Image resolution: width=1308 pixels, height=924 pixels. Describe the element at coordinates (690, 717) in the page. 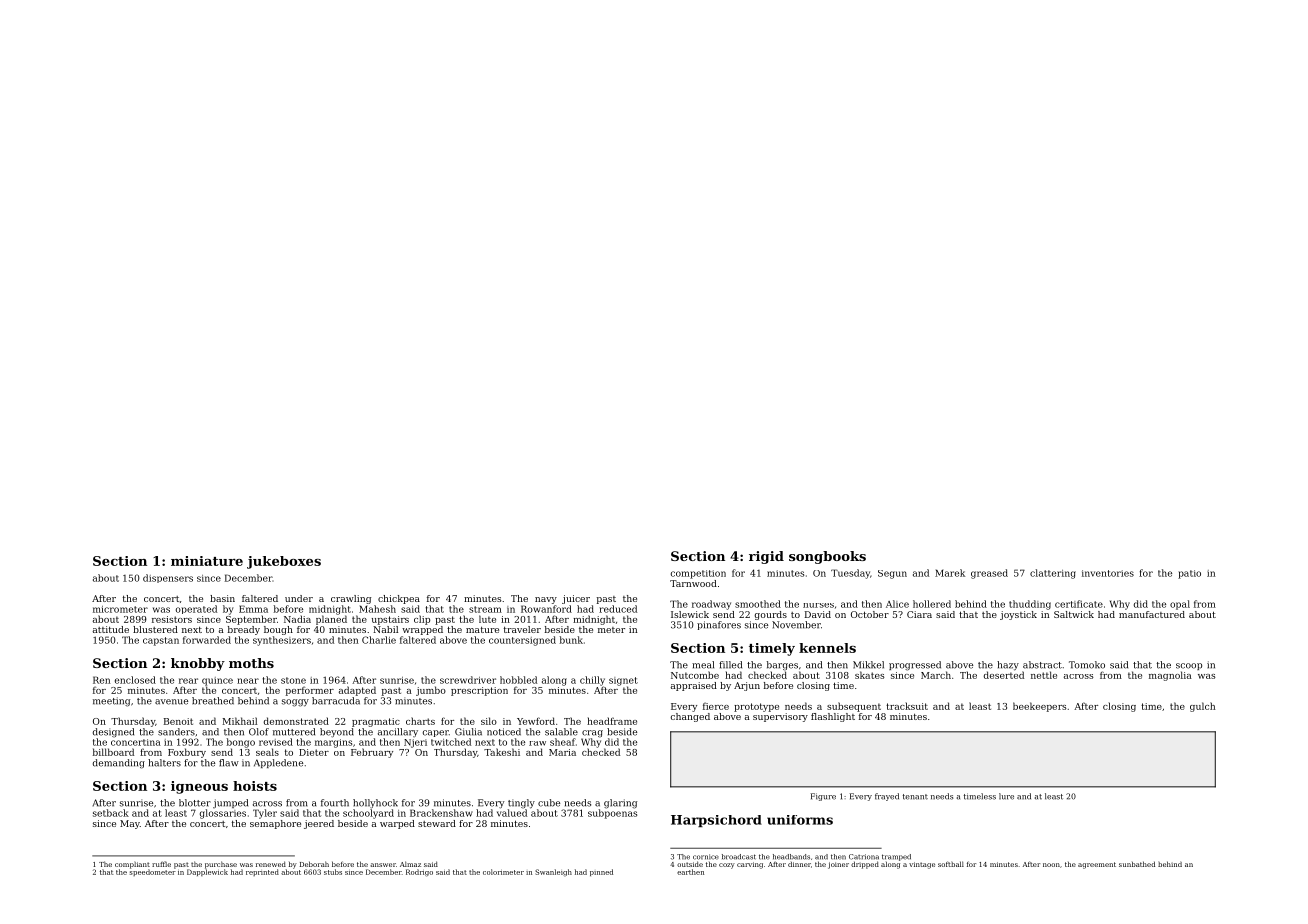

I see `changed` at that location.
